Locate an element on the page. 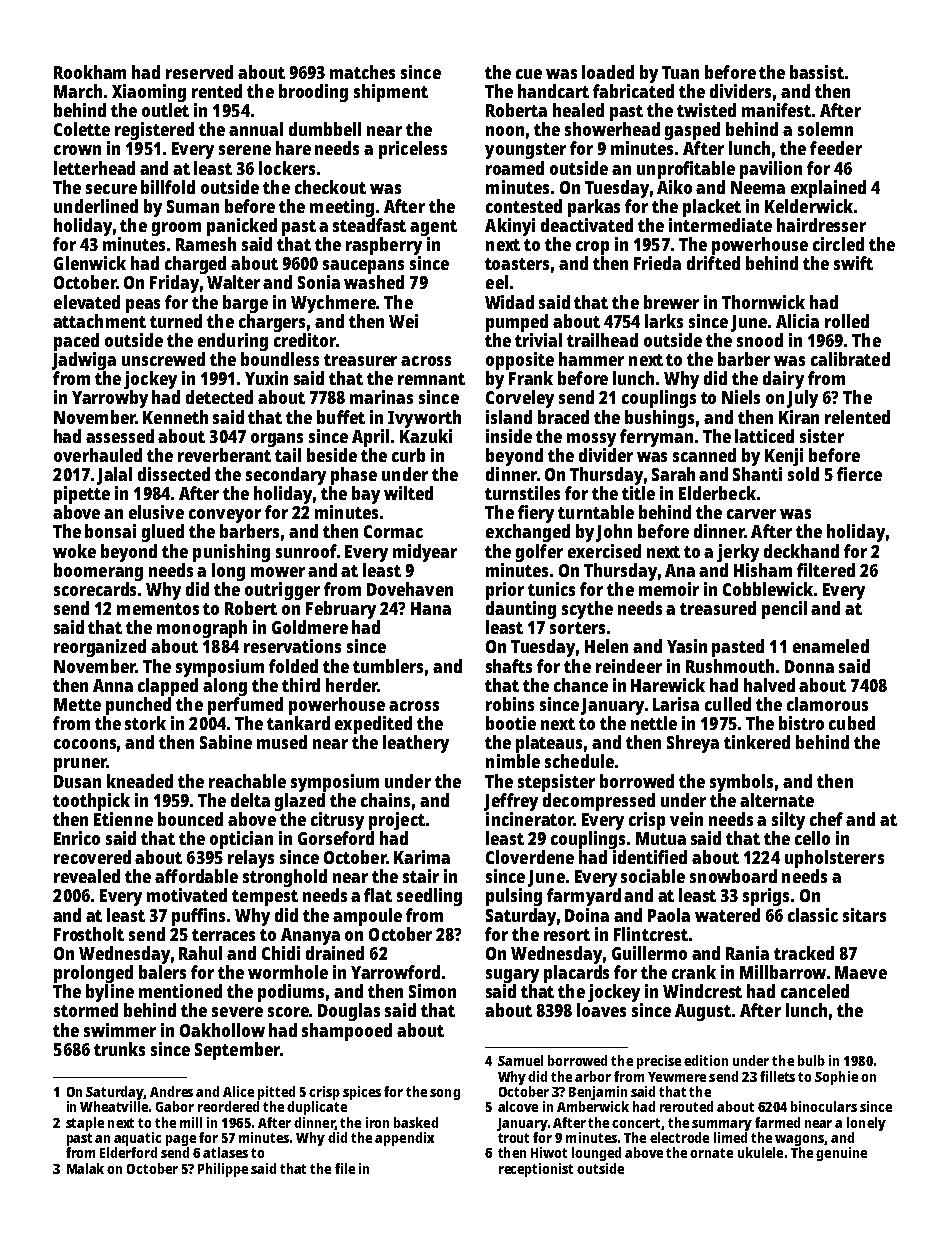 The height and width of the page is (1233, 952). exercised is located at coordinates (604, 551).
